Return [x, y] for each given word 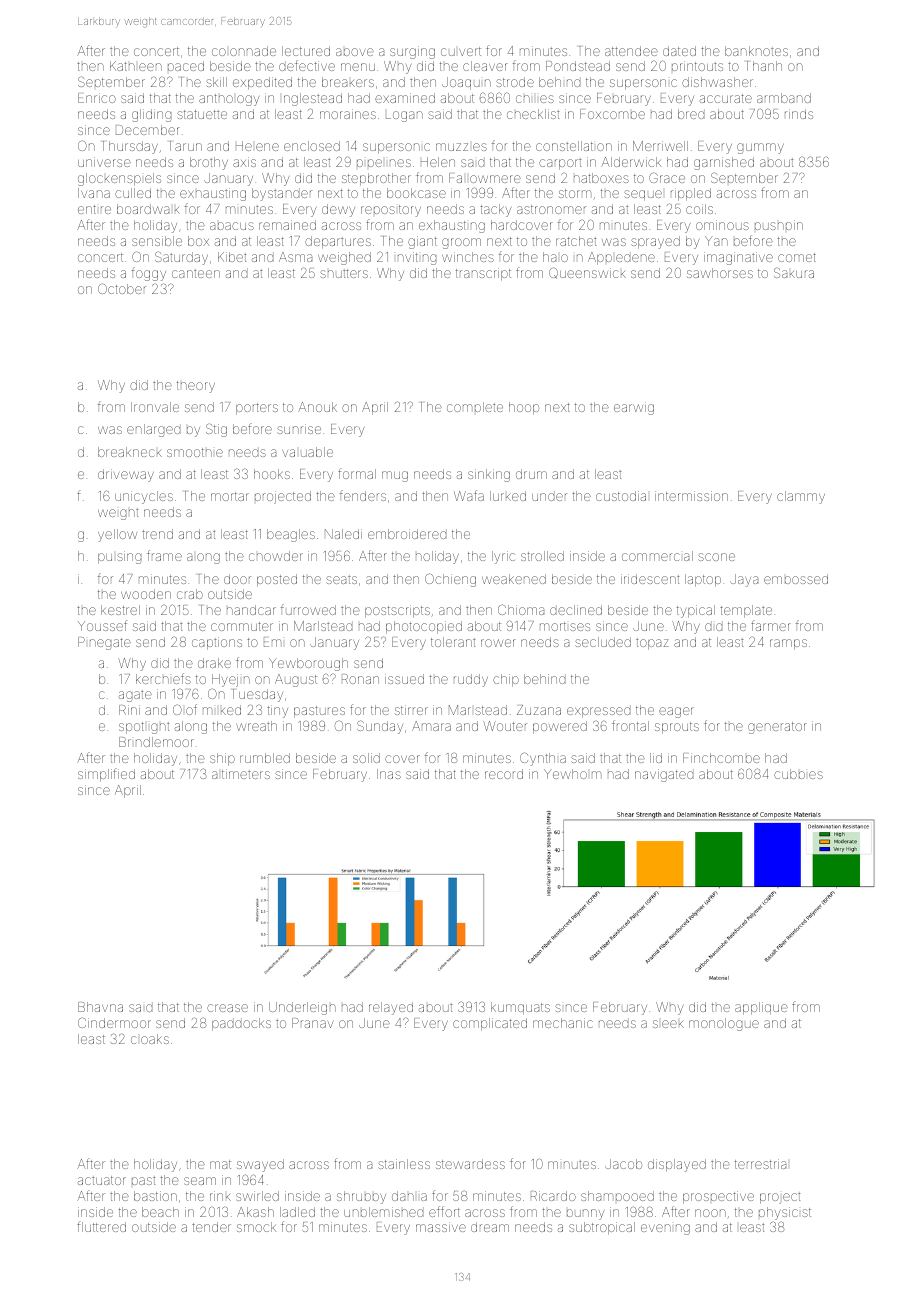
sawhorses [720, 273]
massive [441, 1227]
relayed [391, 1008]
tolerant [453, 642]
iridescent [650, 579]
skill [216, 82]
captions [217, 643]
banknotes [756, 51]
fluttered [101, 1226]
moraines [348, 114]
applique [761, 1008]
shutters [344, 273]
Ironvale [155, 407]
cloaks [150, 1039]
